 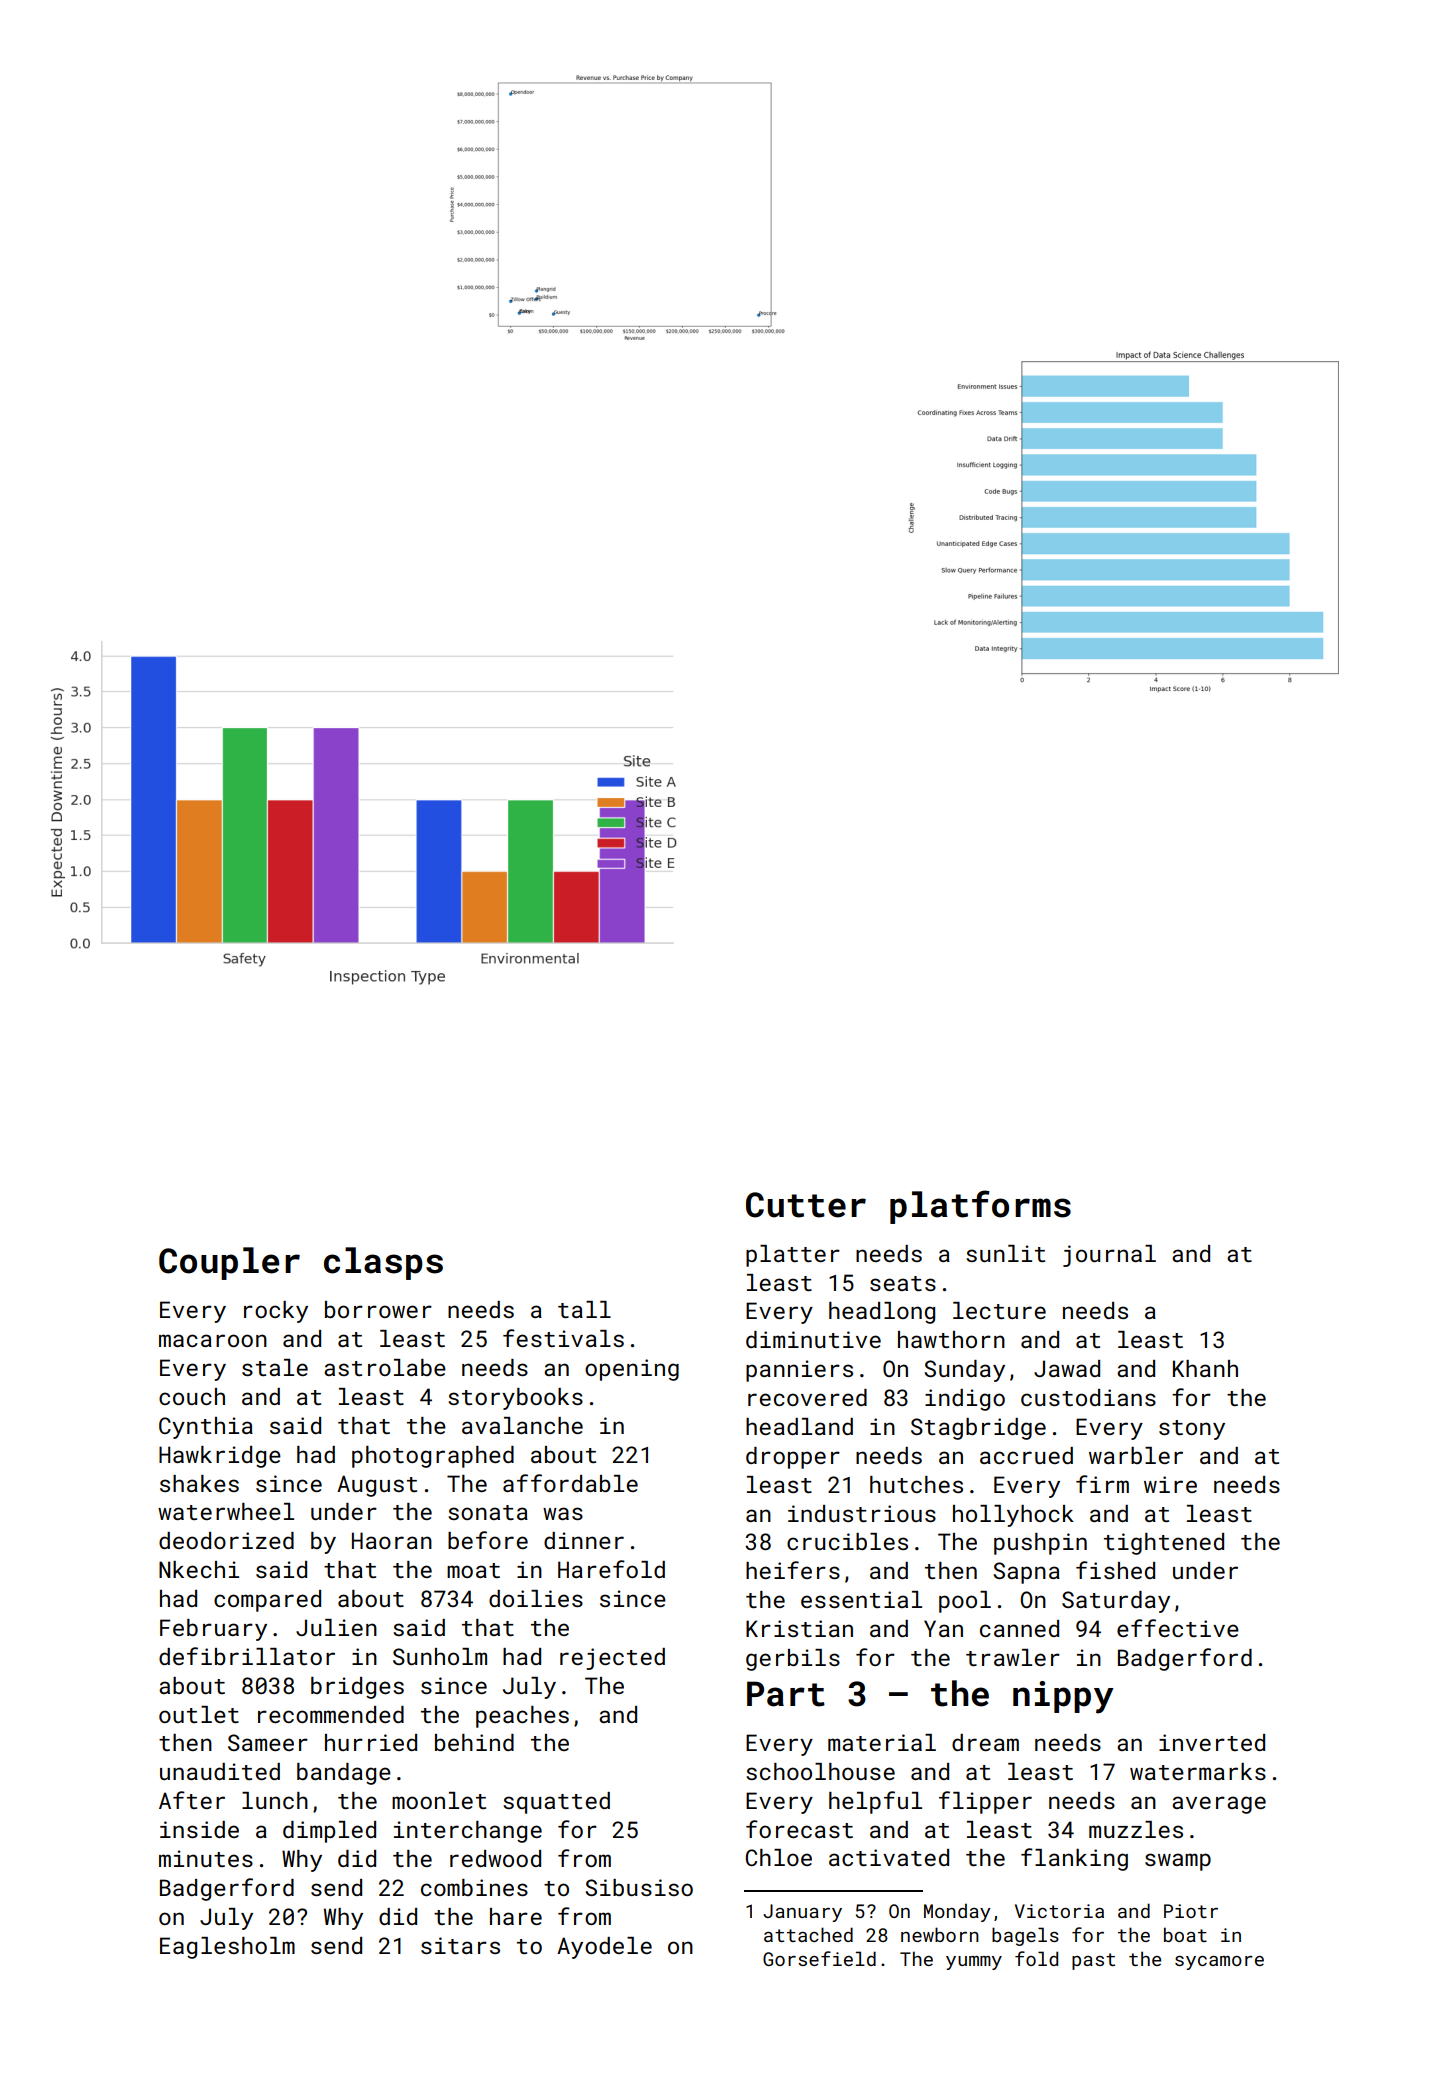 What do you see at coordinates (806, 1205) in the image?
I see `Cutter` at bounding box center [806, 1205].
